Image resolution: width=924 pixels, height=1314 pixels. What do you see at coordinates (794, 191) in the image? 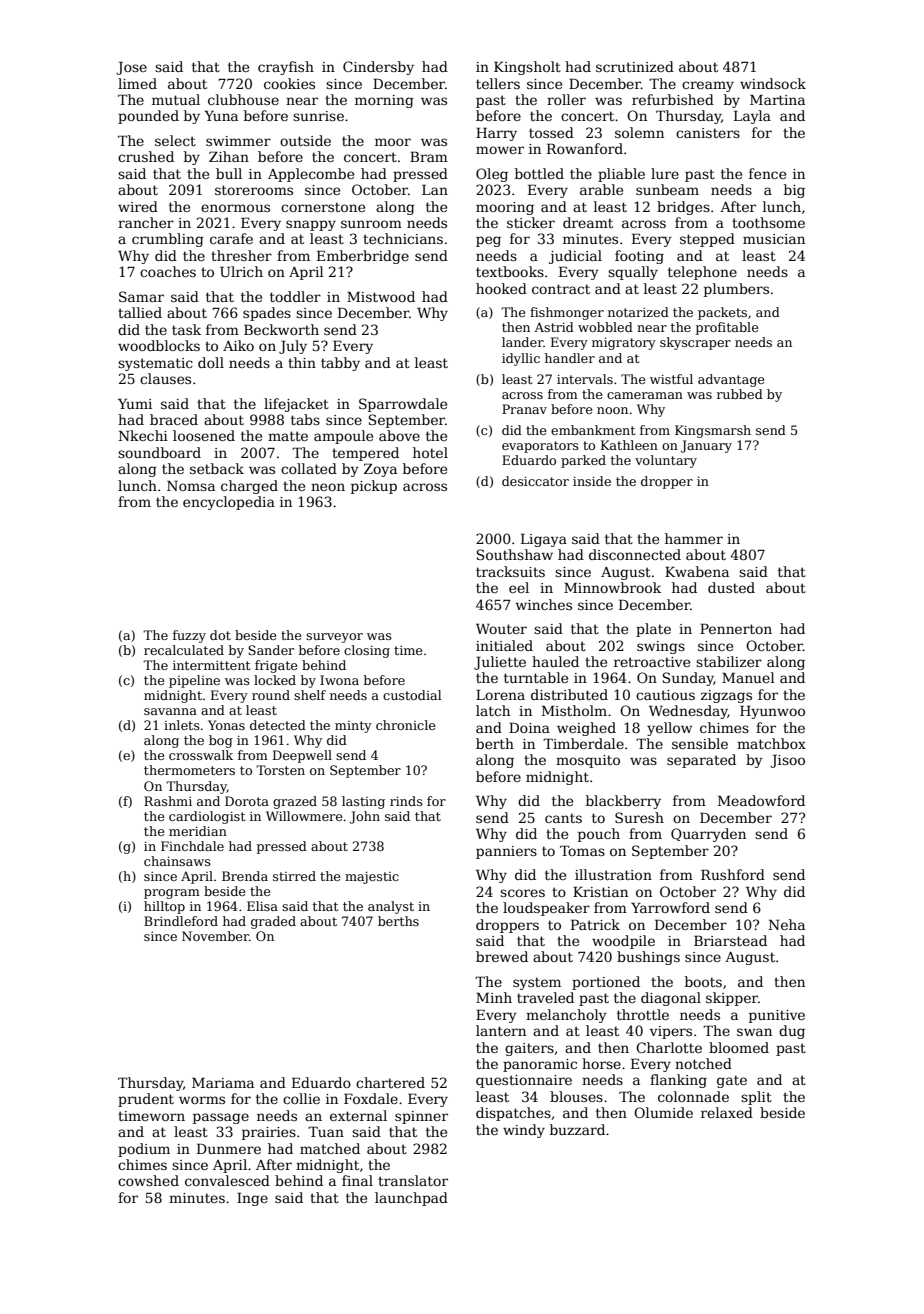
I see `big` at bounding box center [794, 191].
